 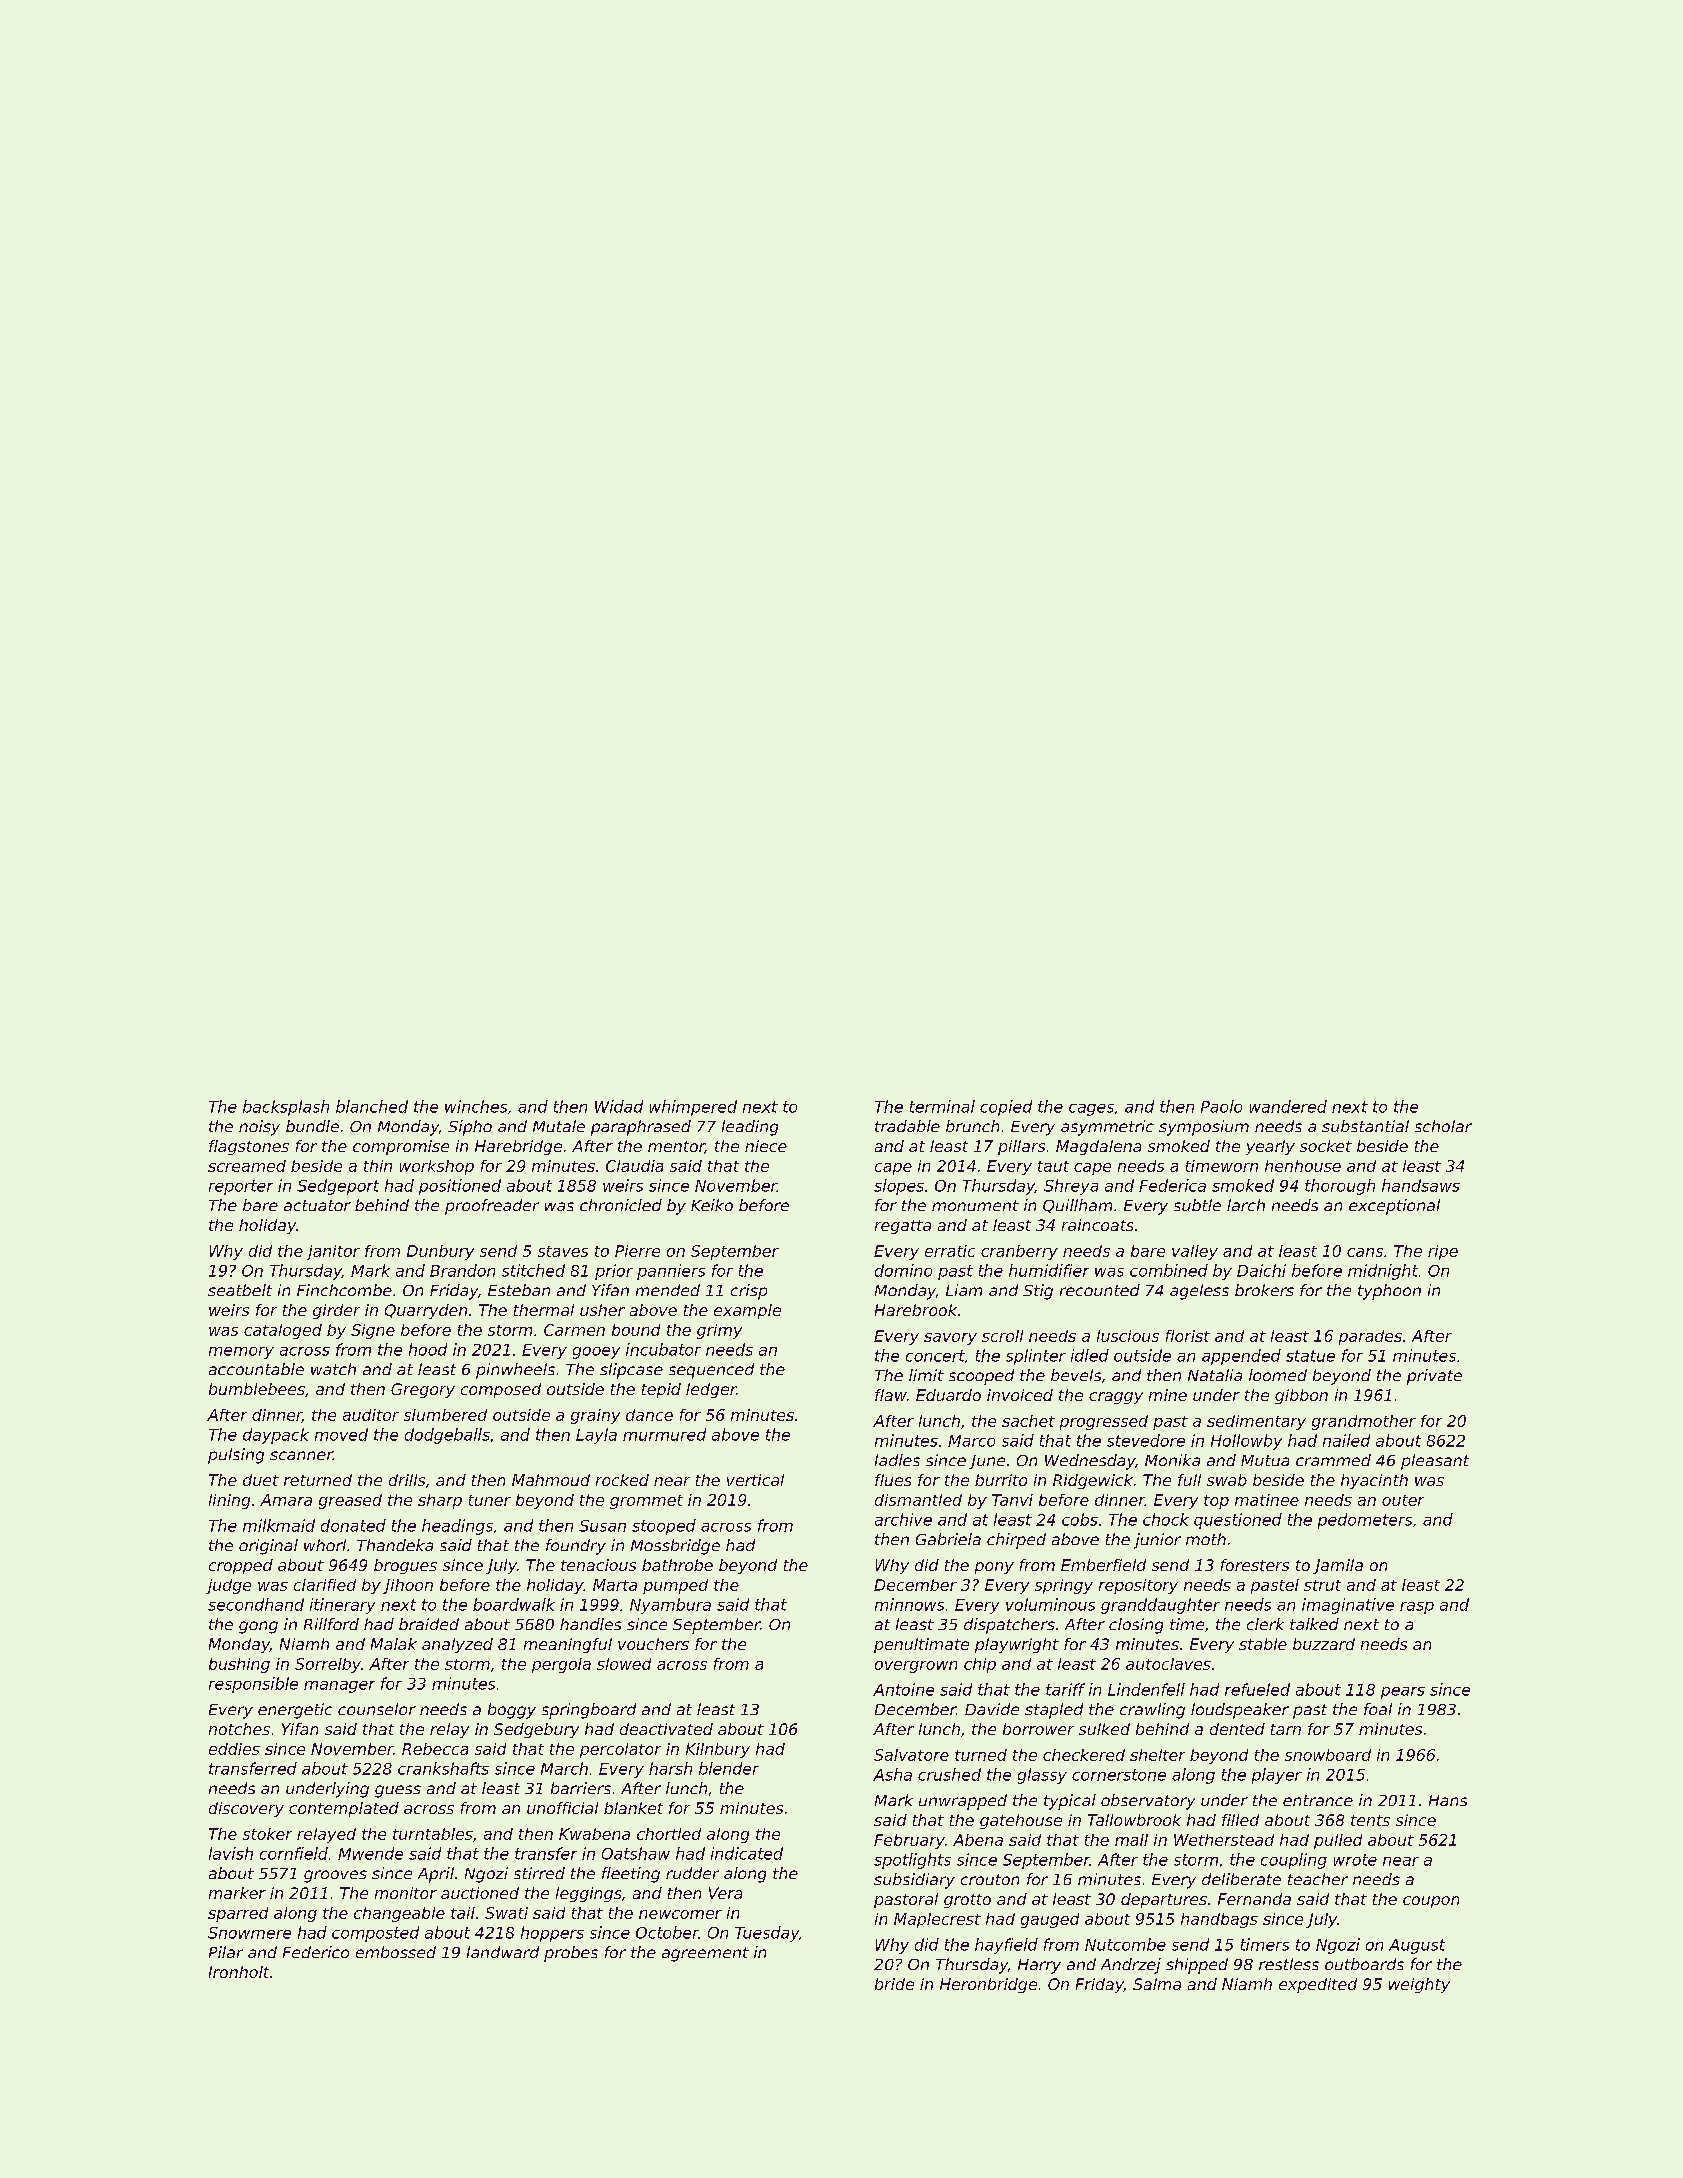 I want to click on deactivated, so click(x=666, y=1729).
